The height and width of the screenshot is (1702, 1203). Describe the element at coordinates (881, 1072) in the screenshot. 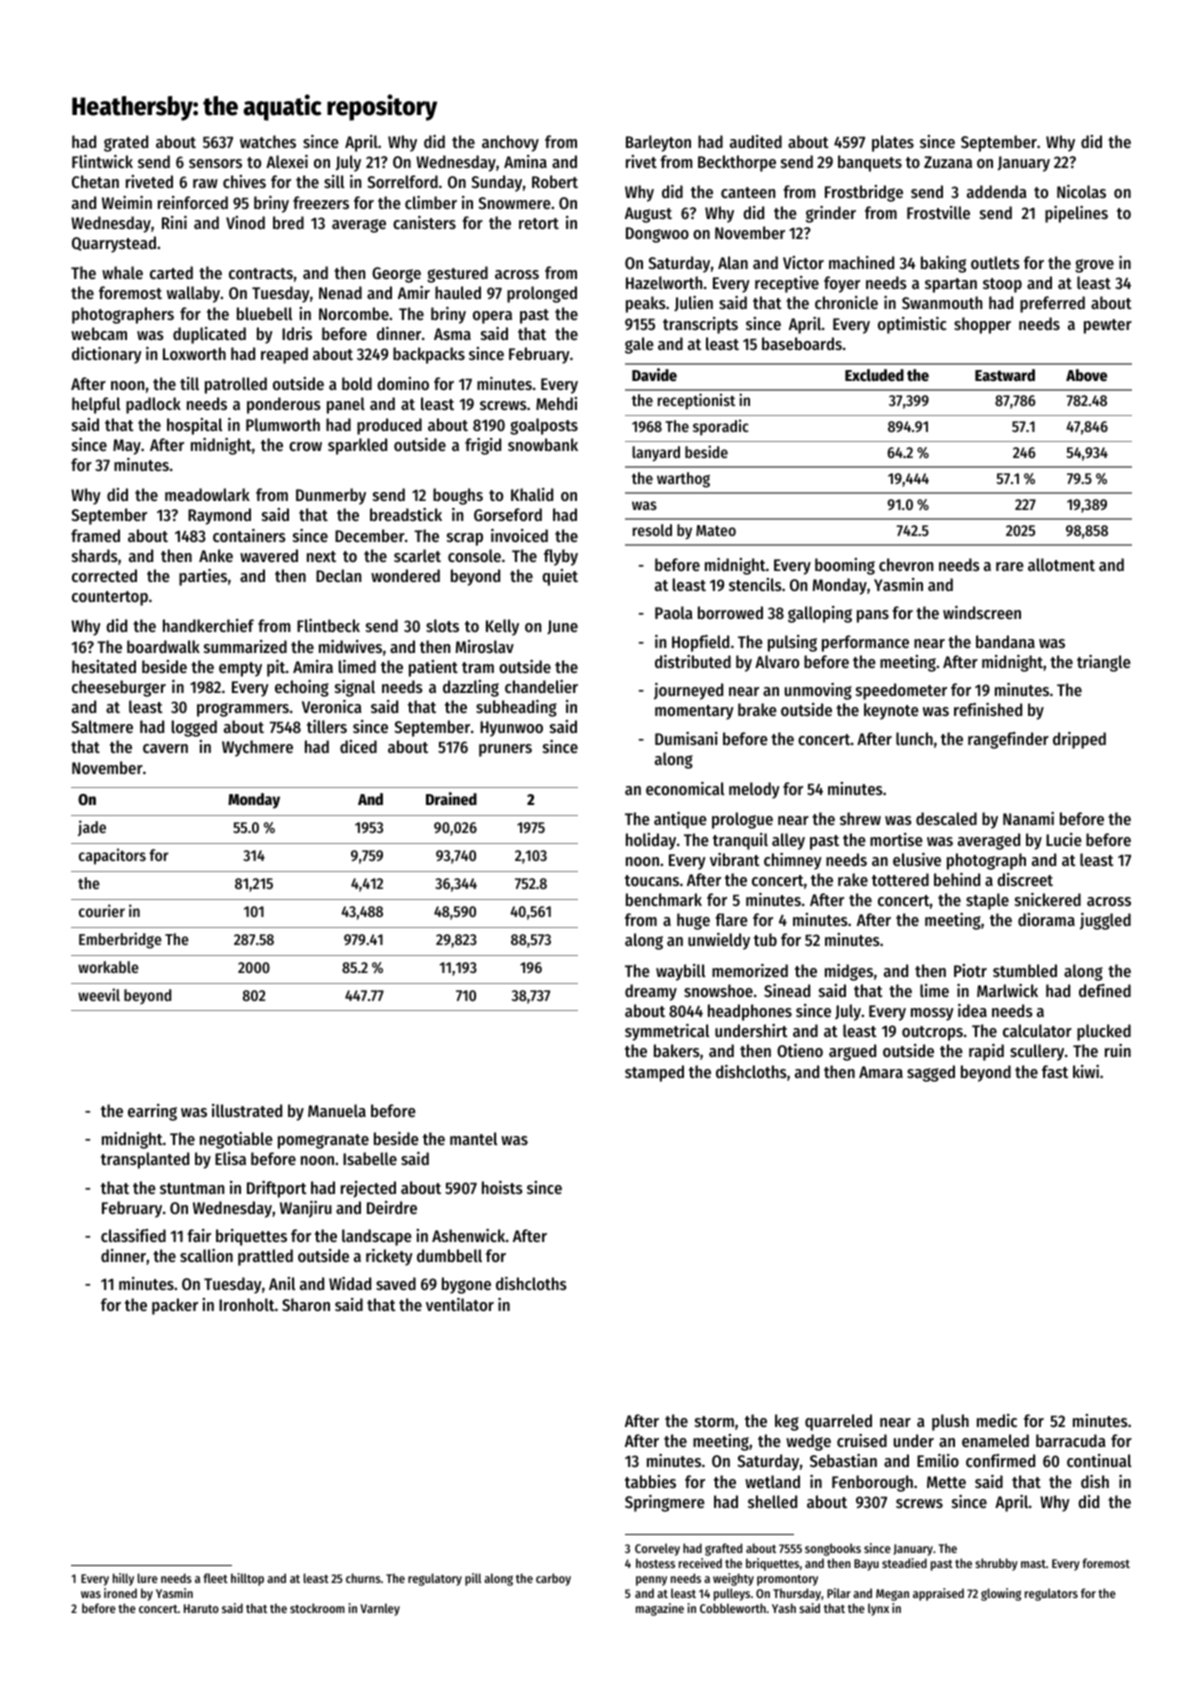

I see `Amara` at that location.
